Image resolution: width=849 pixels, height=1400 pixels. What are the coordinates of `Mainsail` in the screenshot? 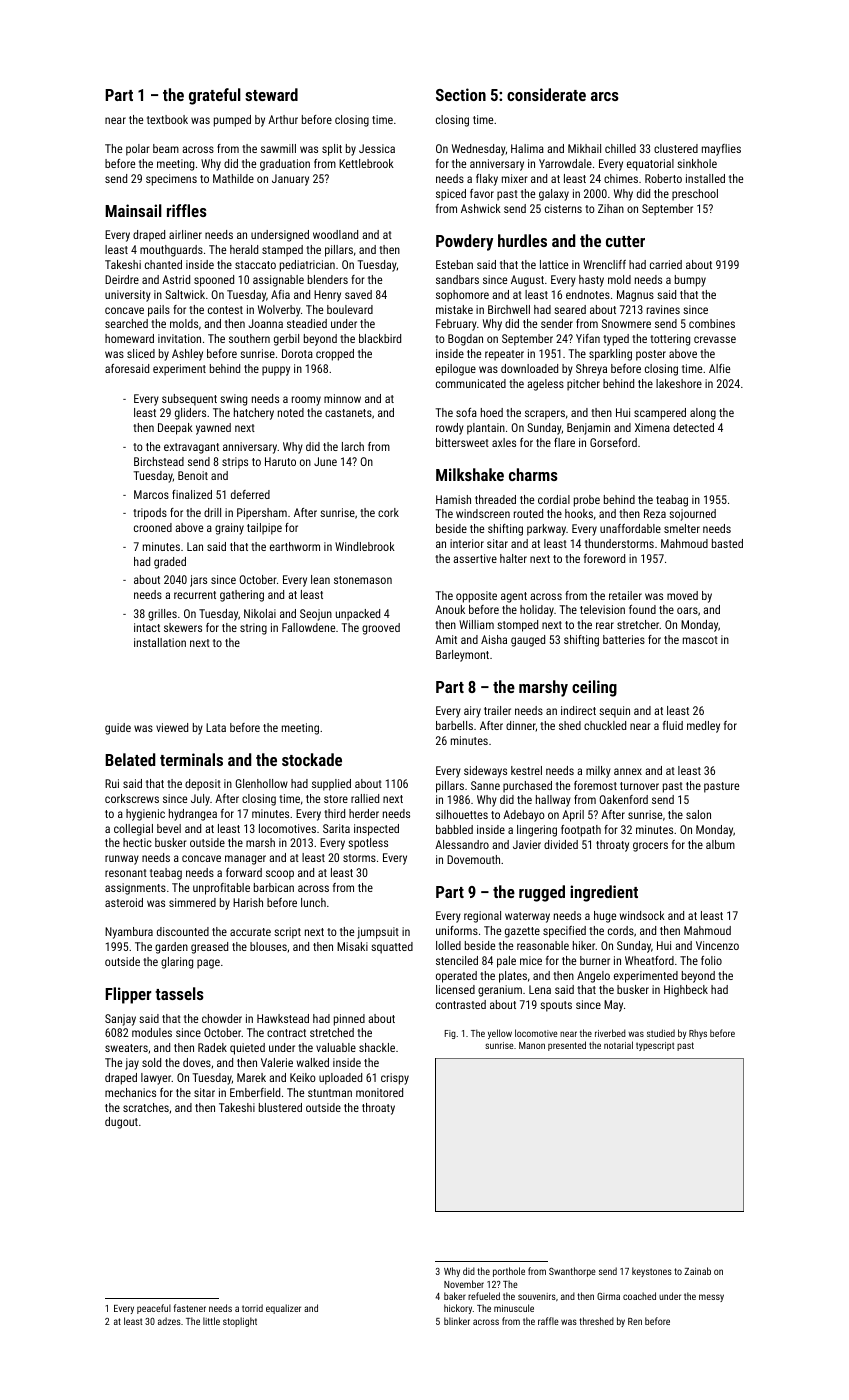 It's located at (133, 210).
